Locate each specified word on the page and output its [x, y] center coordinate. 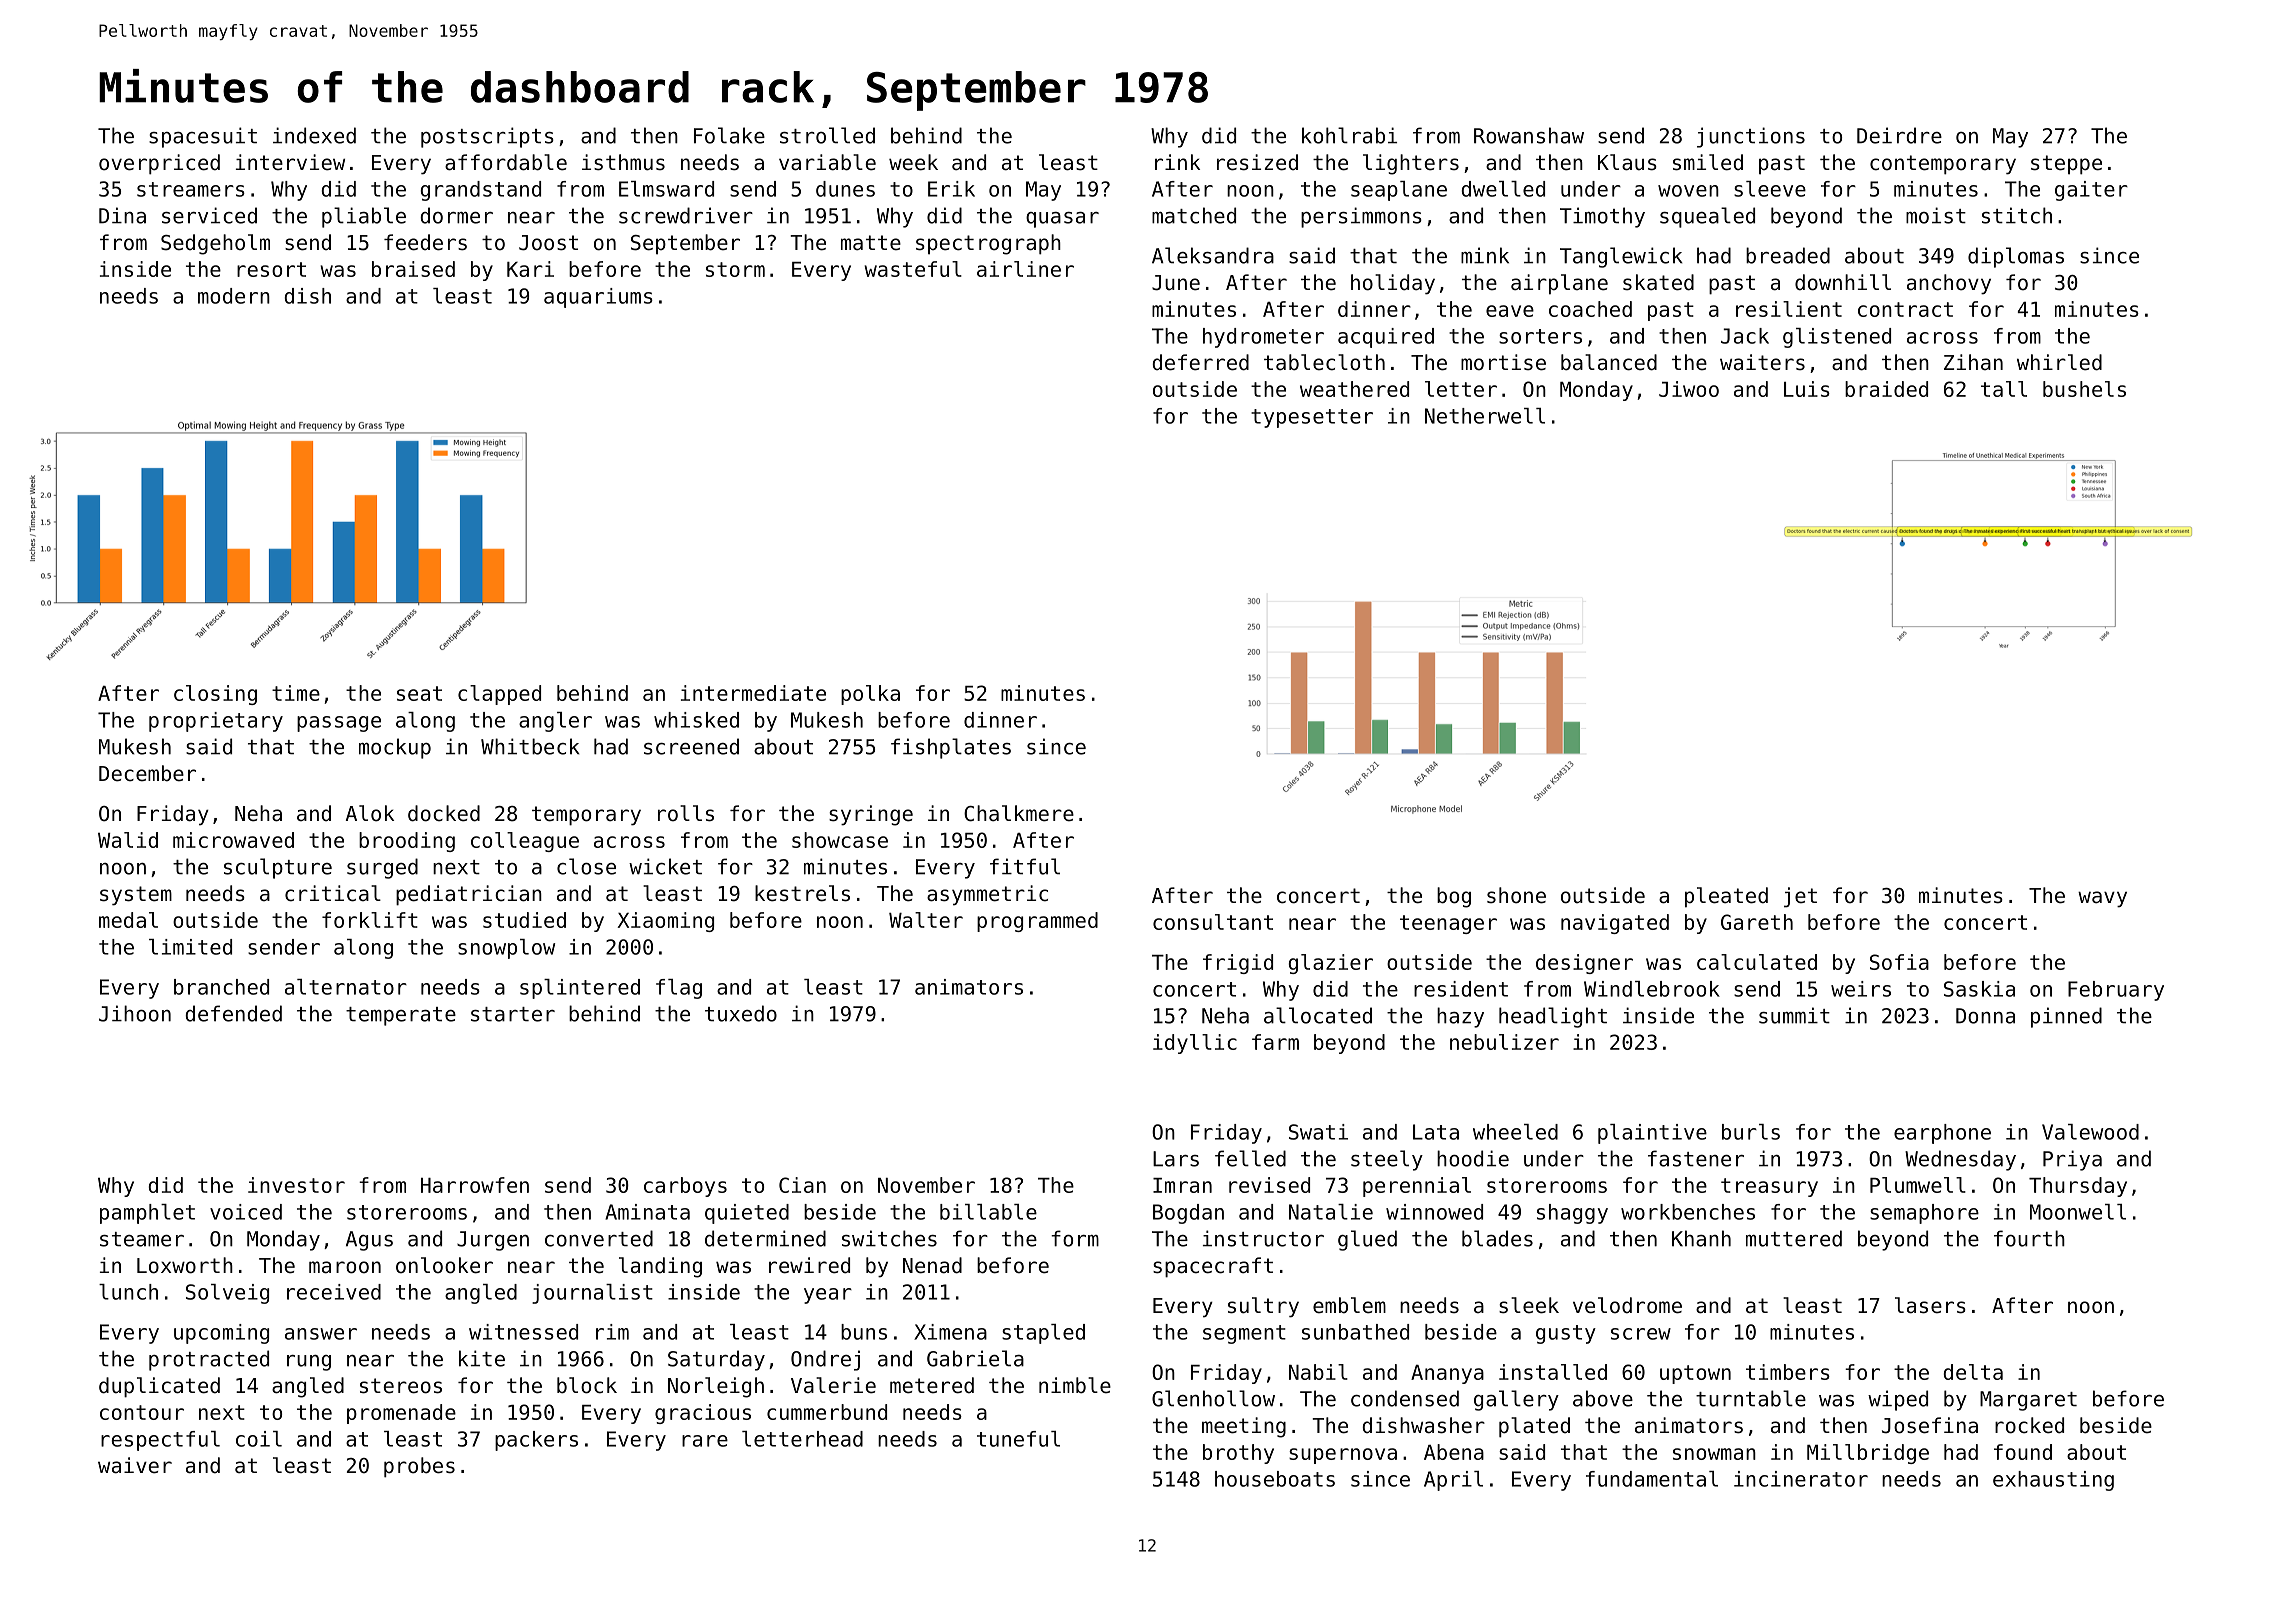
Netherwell [1485, 416]
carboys [685, 1187]
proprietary [216, 722]
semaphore [1924, 1214]
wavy [2102, 899]
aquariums [598, 298]
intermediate [753, 693]
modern [234, 296]
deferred [1200, 362]
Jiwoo [1689, 389]
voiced [246, 1212]
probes [419, 1467]
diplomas [2016, 257]
